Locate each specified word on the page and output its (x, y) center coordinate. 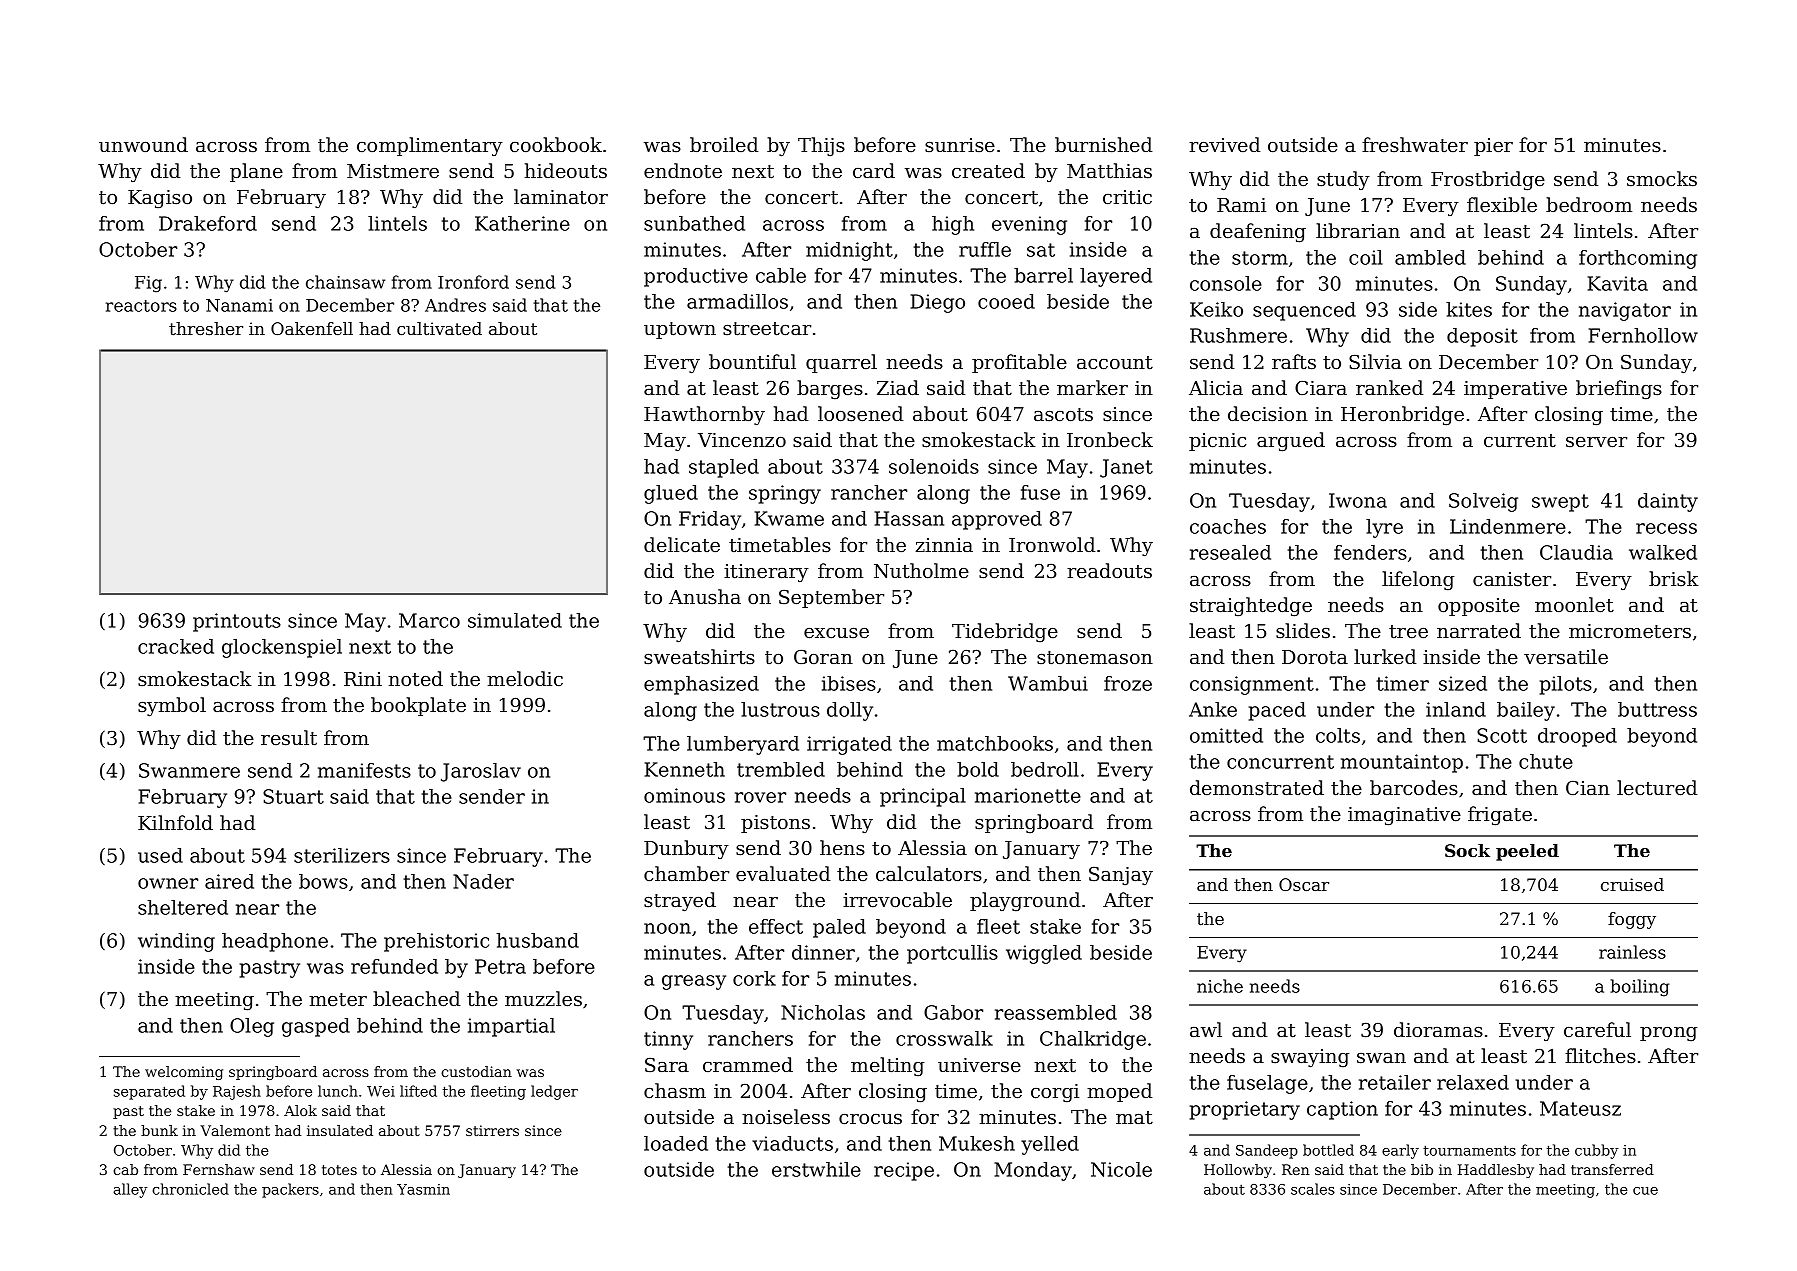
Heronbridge (1402, 416)
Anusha (705, 597)
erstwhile (816, 1169)
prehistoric (436, 942)
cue (1645, 1191)
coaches (1228, 526)
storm (1260, 258)
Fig (148, 284)
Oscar (1304, 884)
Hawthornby (704, 415)
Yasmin (423, 1189)
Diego (938, 303)
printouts (237, 622)
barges (830, 389)
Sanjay (1121, 876)
